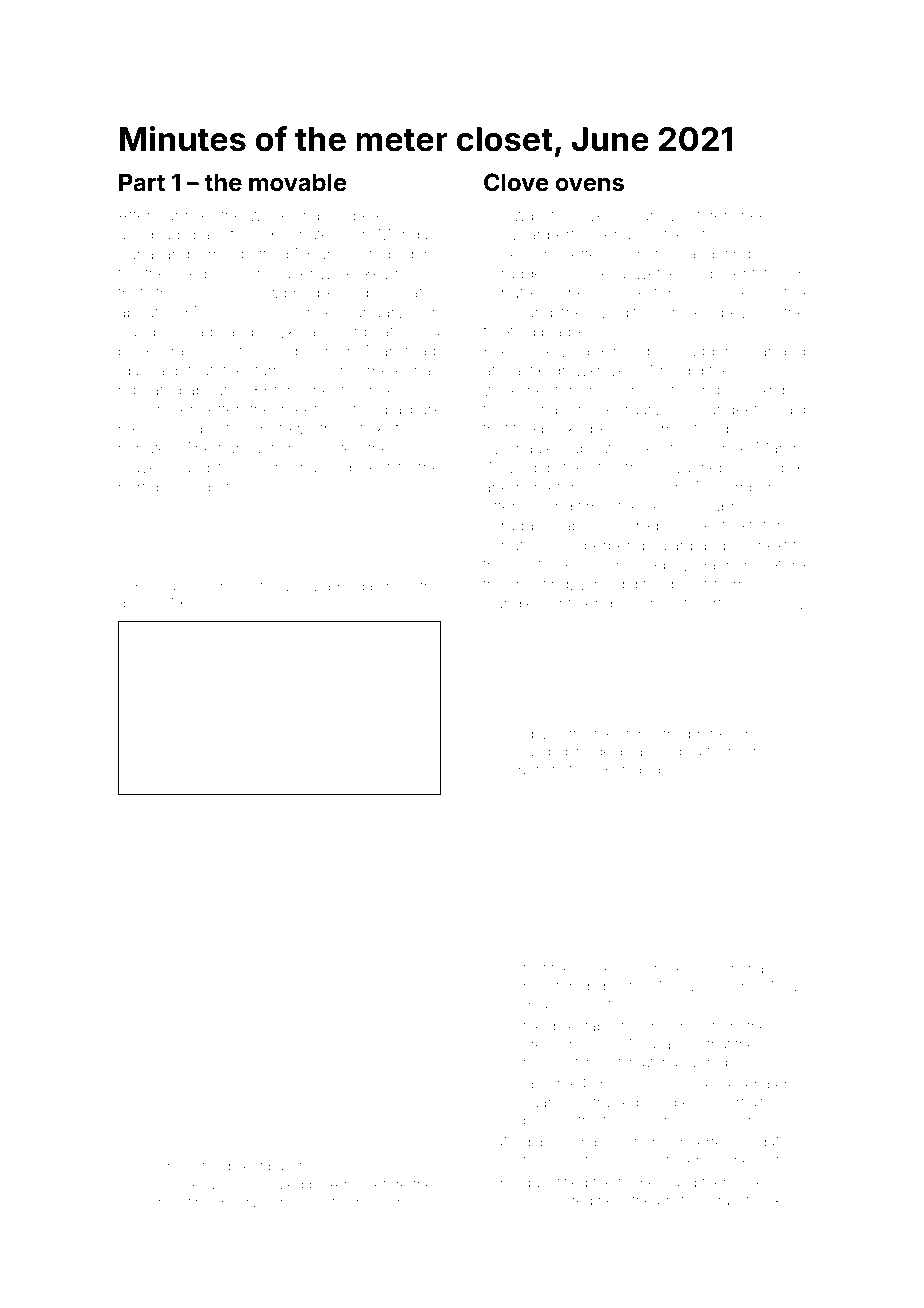 Image resolution: width=924 pixels, height=1308 pixels. What do you see at coordinates (540, 1004) in the image?
I see `Brian` at bounding box center [540, 1004].
